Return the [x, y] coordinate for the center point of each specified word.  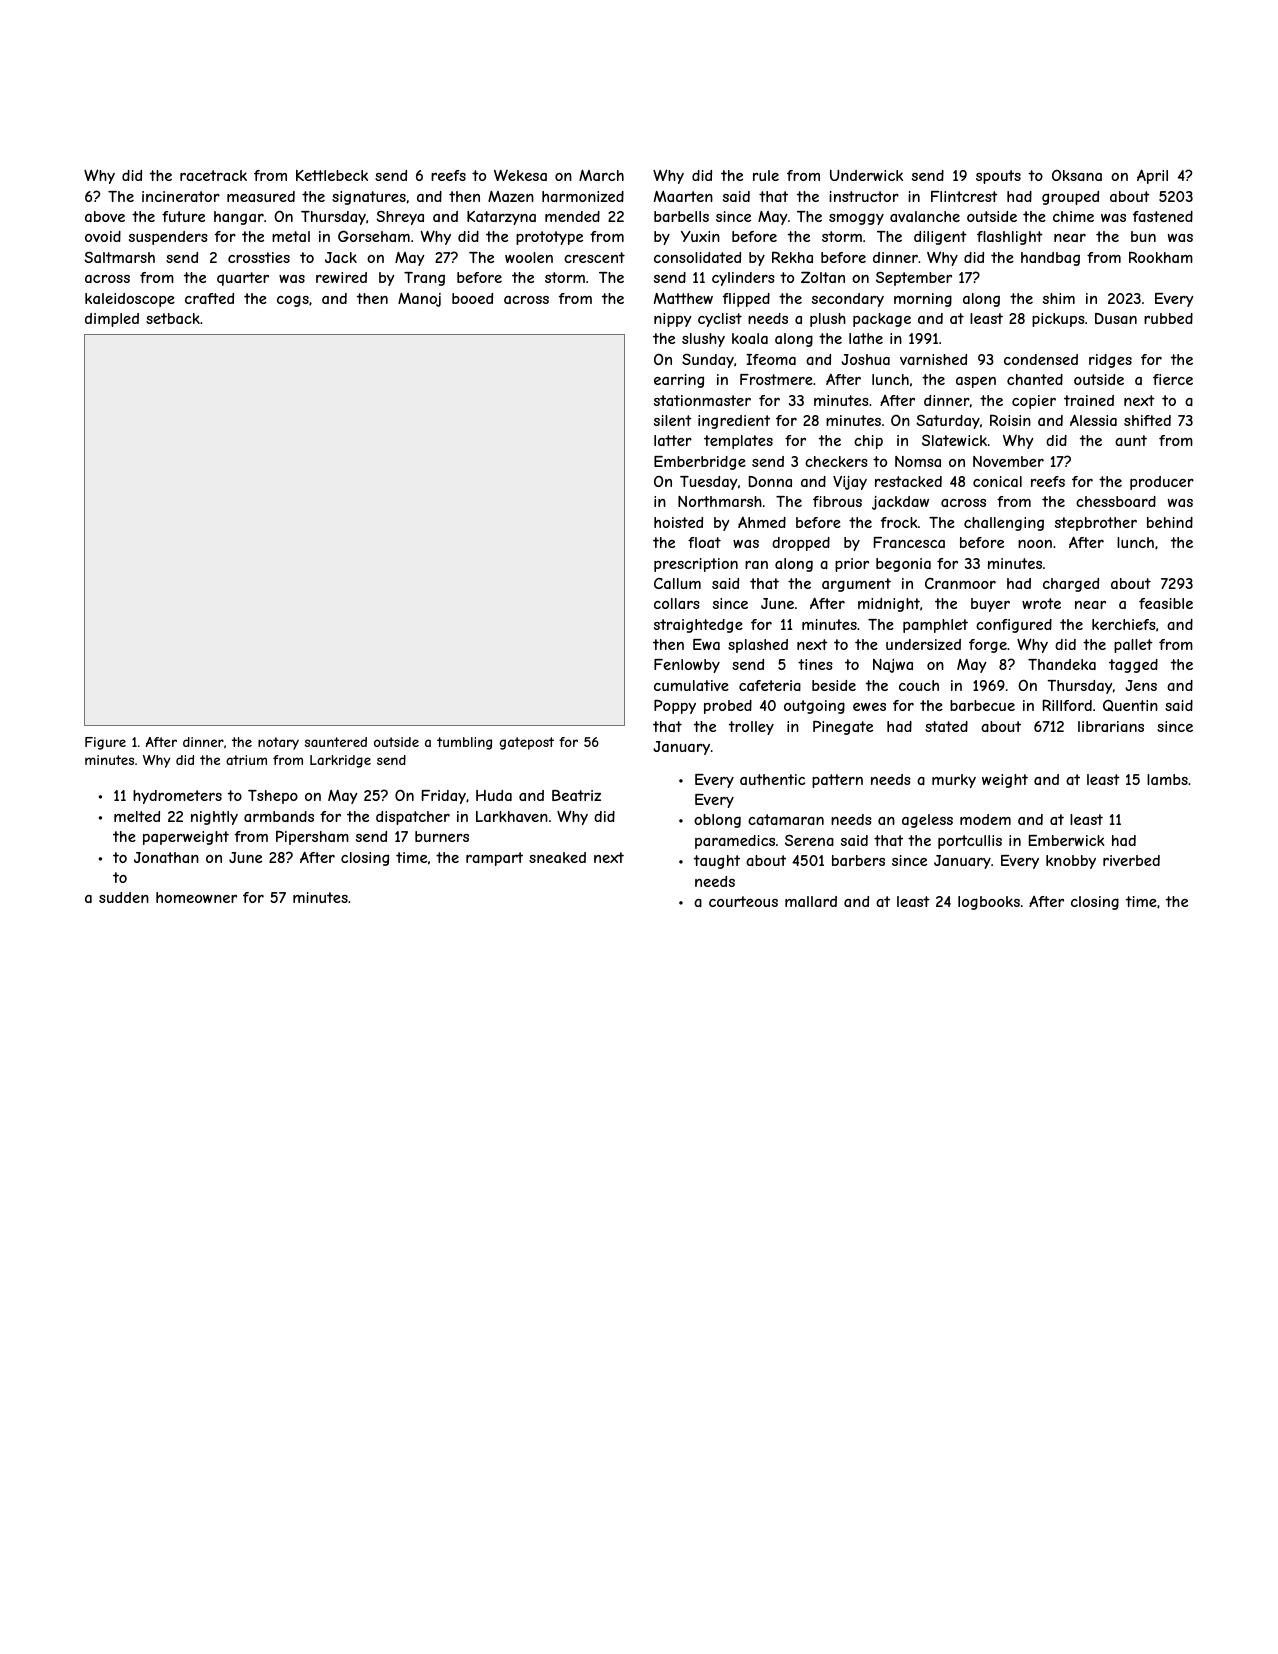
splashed [758, 646]
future [183, 216]
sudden [124, 897]
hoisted [678, 522]
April [1152, 176]
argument [856, 585]
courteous [743, 901]
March [601, 175]
